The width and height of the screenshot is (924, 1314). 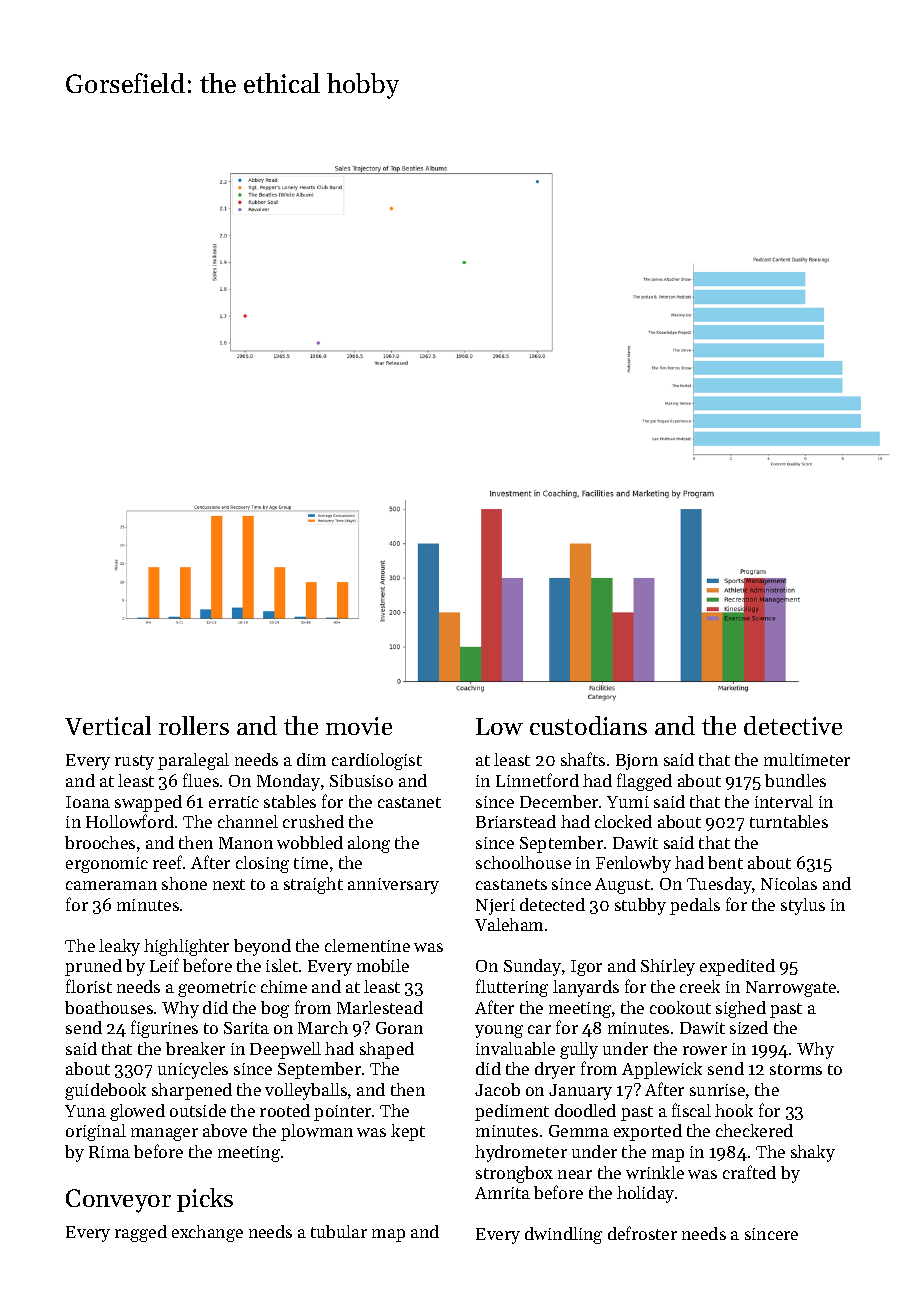 I want to click on kept, so click(x=408, y=1132).
